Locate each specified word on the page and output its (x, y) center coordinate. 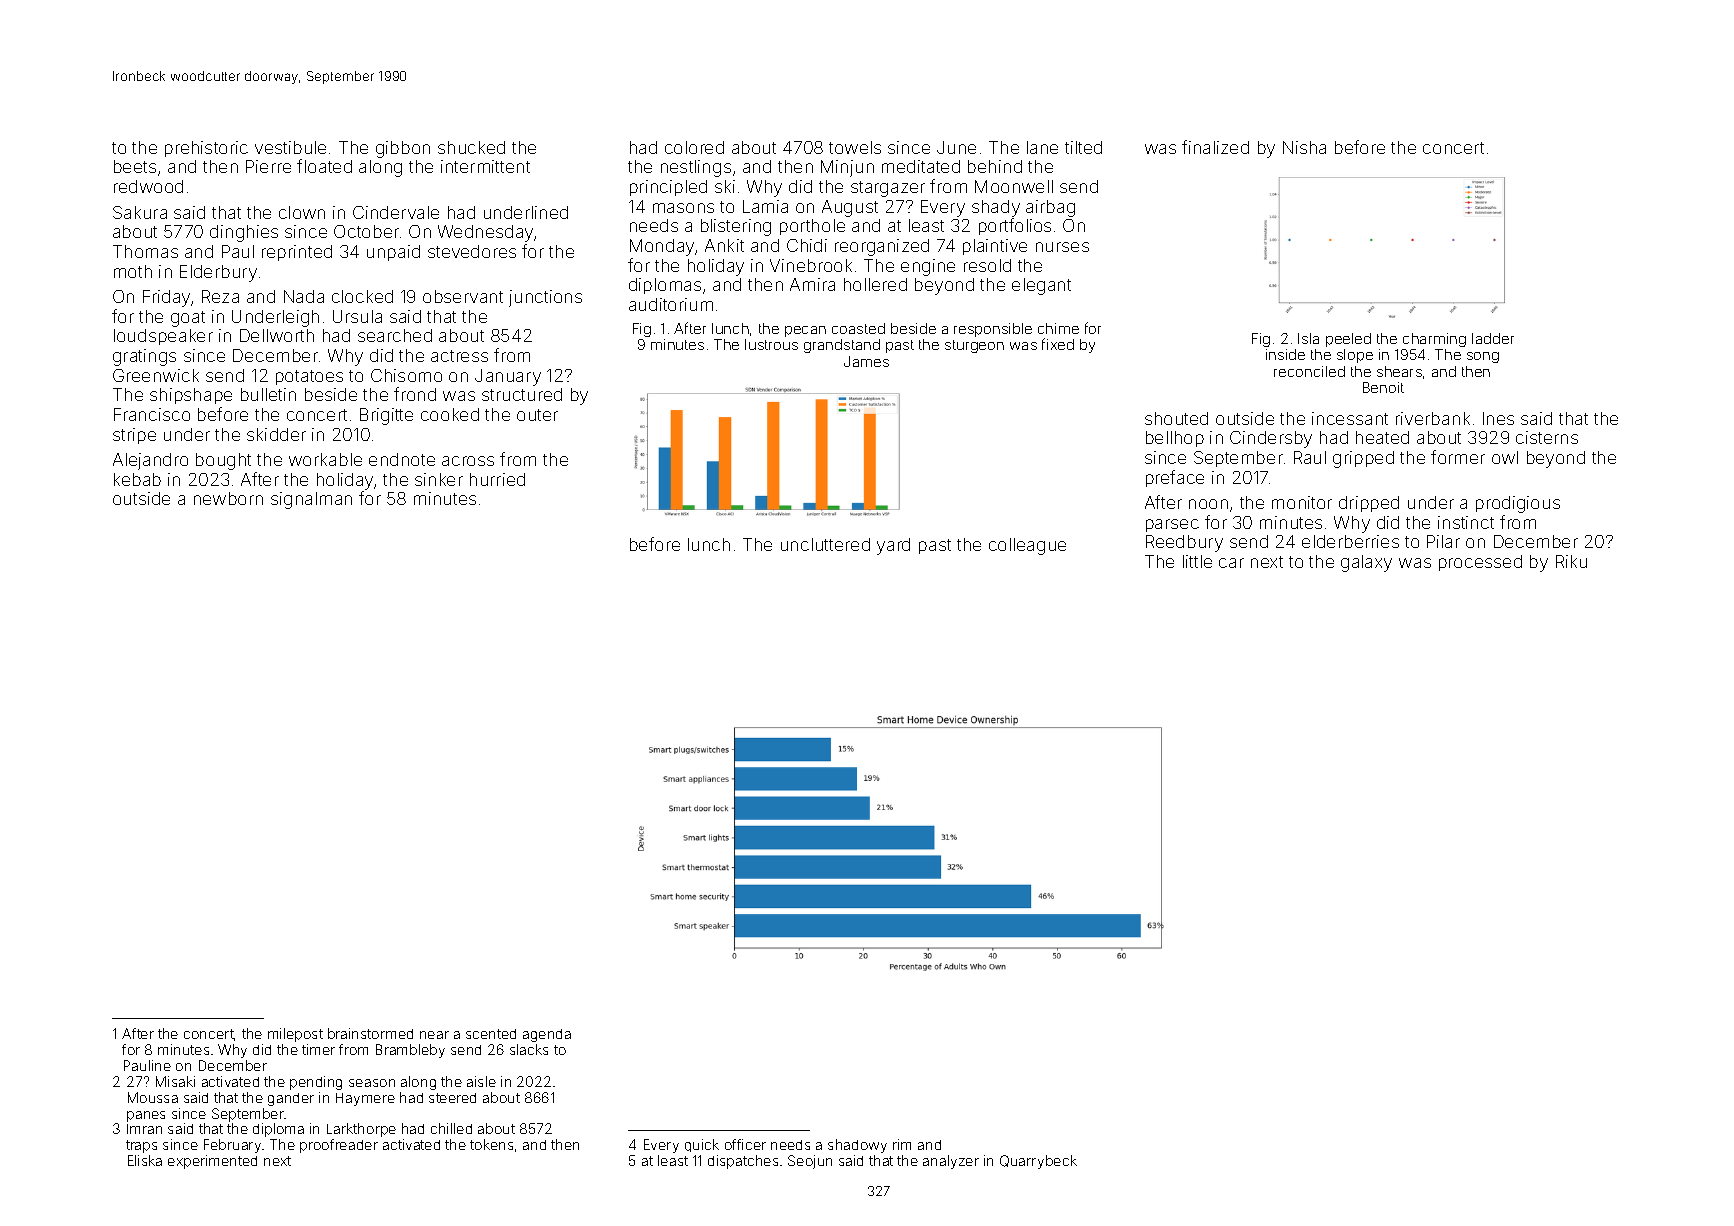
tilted (1083, 147)
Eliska (145, 1160)
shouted (1176, 418)
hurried (497, 479)
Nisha (1304, 147)
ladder (1493, 338)
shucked (471, 147)
